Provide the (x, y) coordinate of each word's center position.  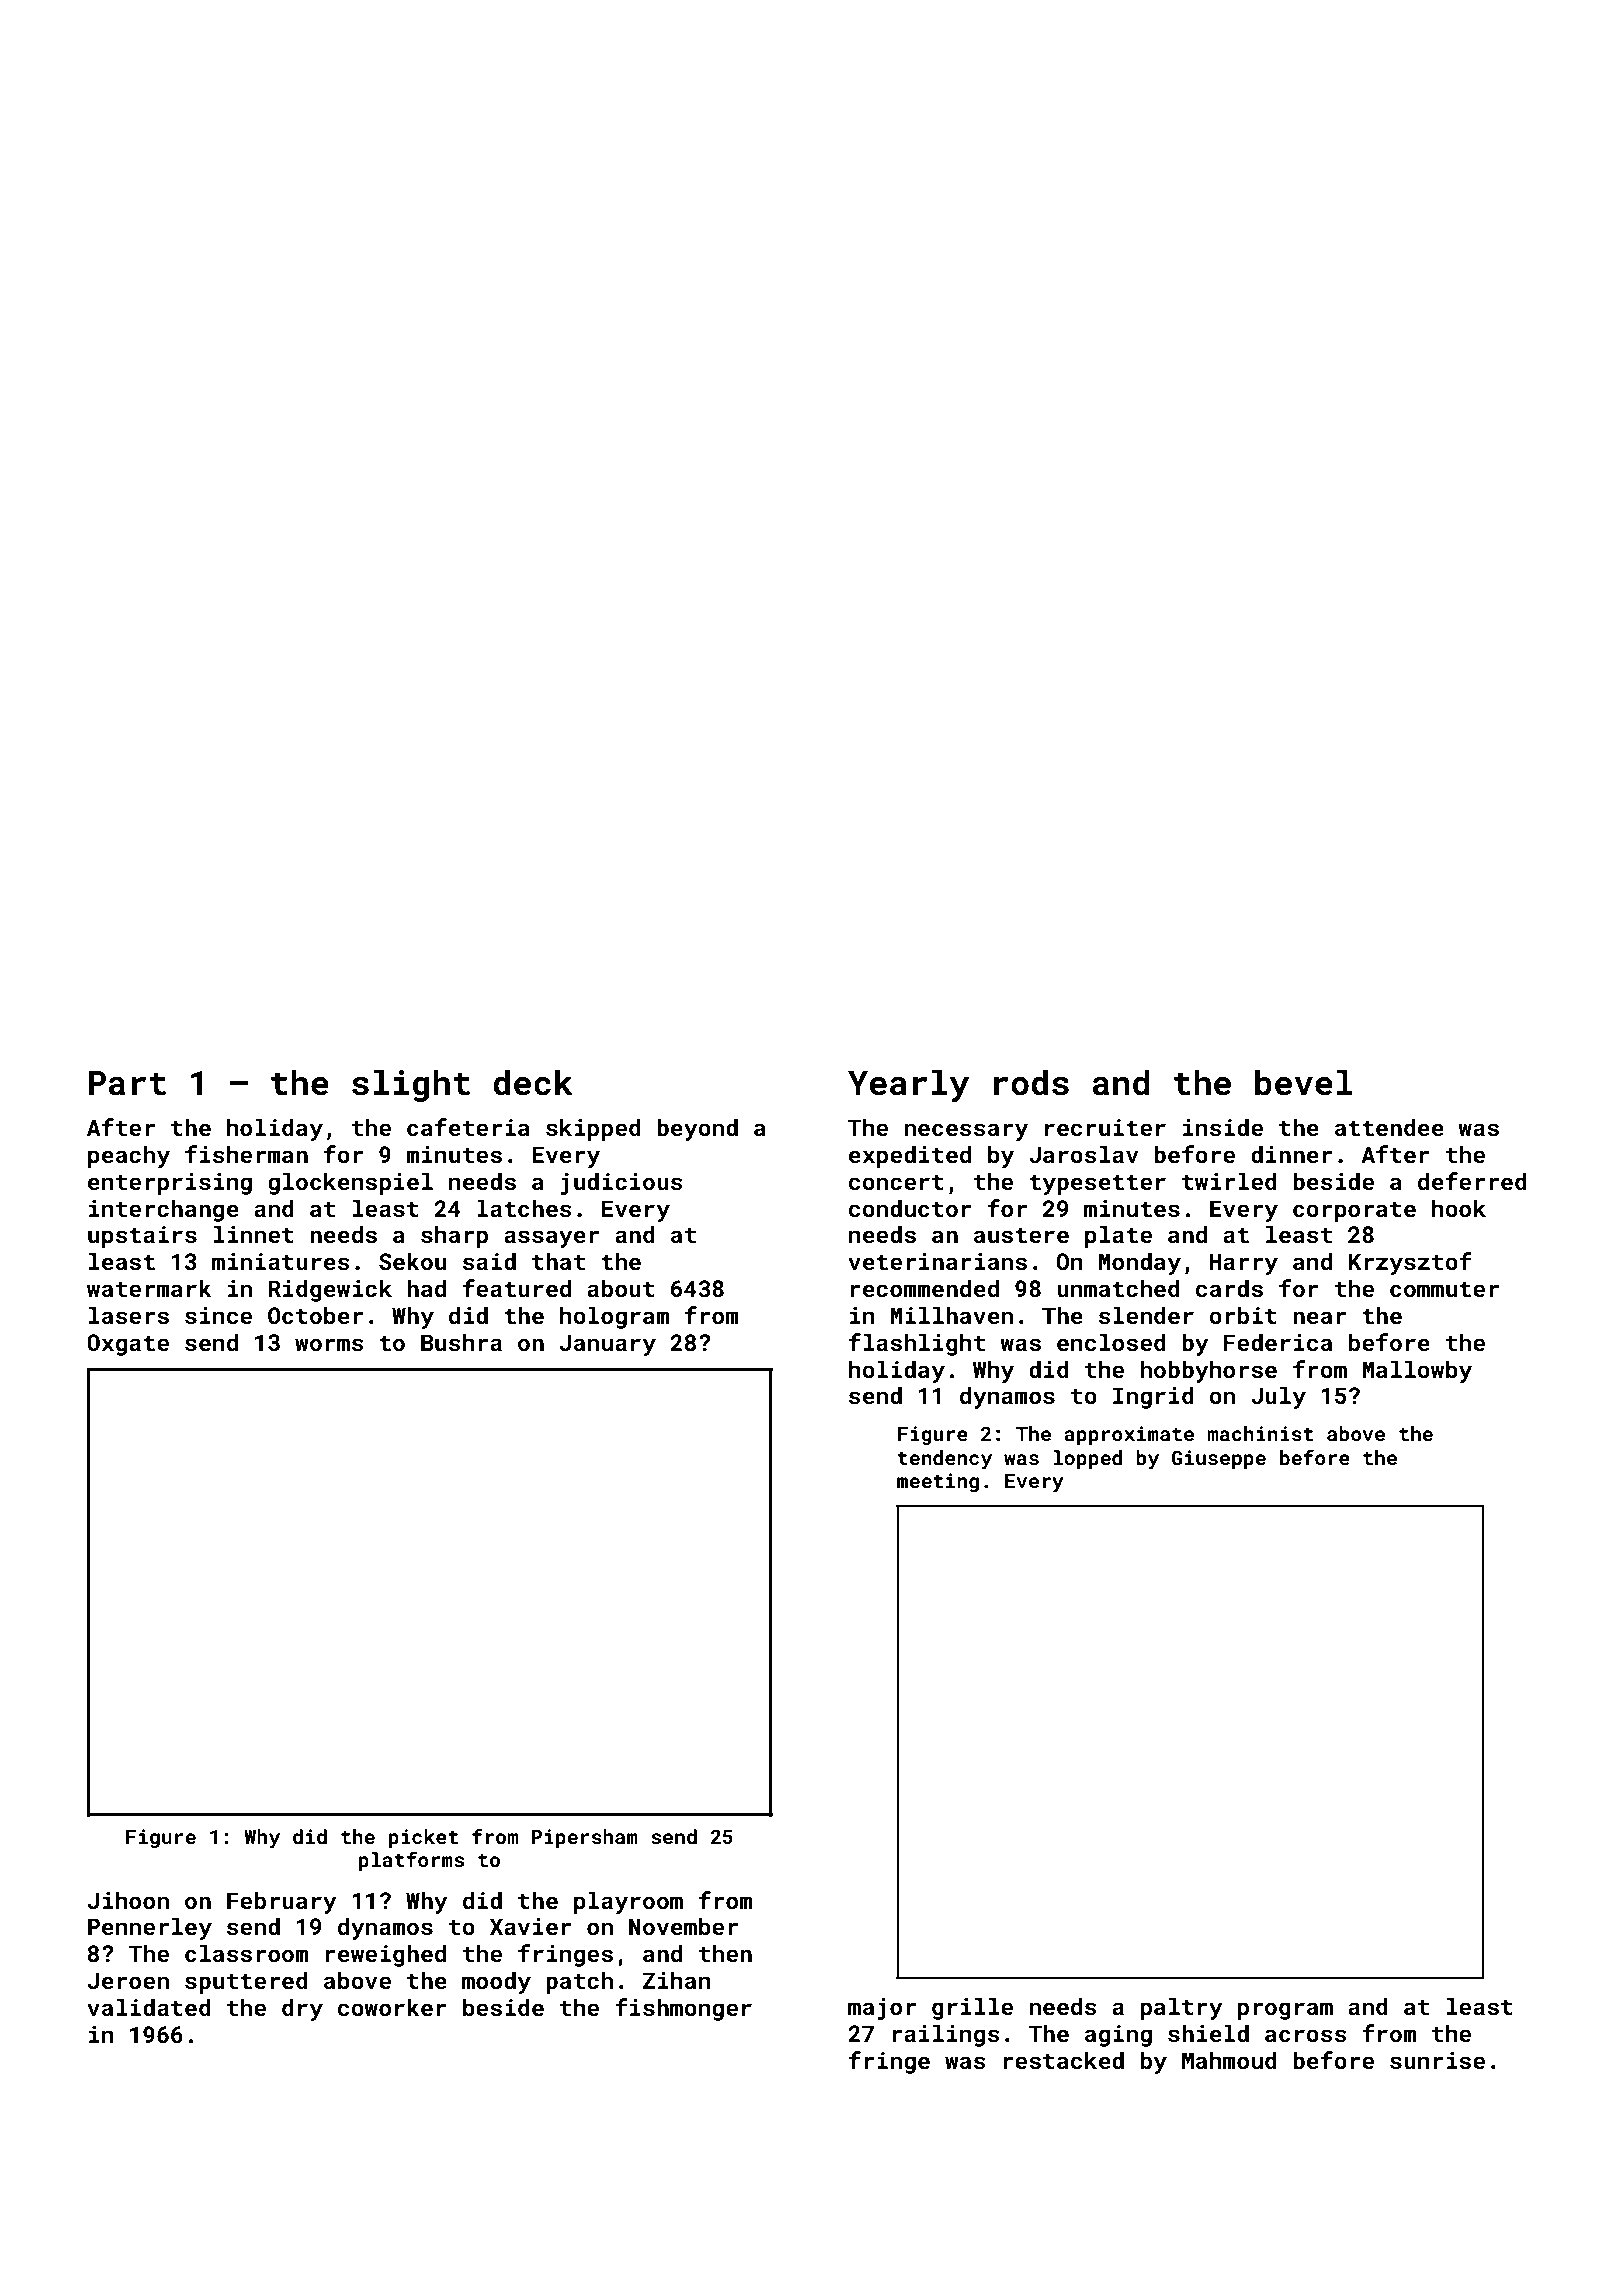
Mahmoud (1229, 2060)
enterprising (170, 1184)
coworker (392, 2007)
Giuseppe (1219, 1459)
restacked (1063, 2060)
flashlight (917, 1344)
